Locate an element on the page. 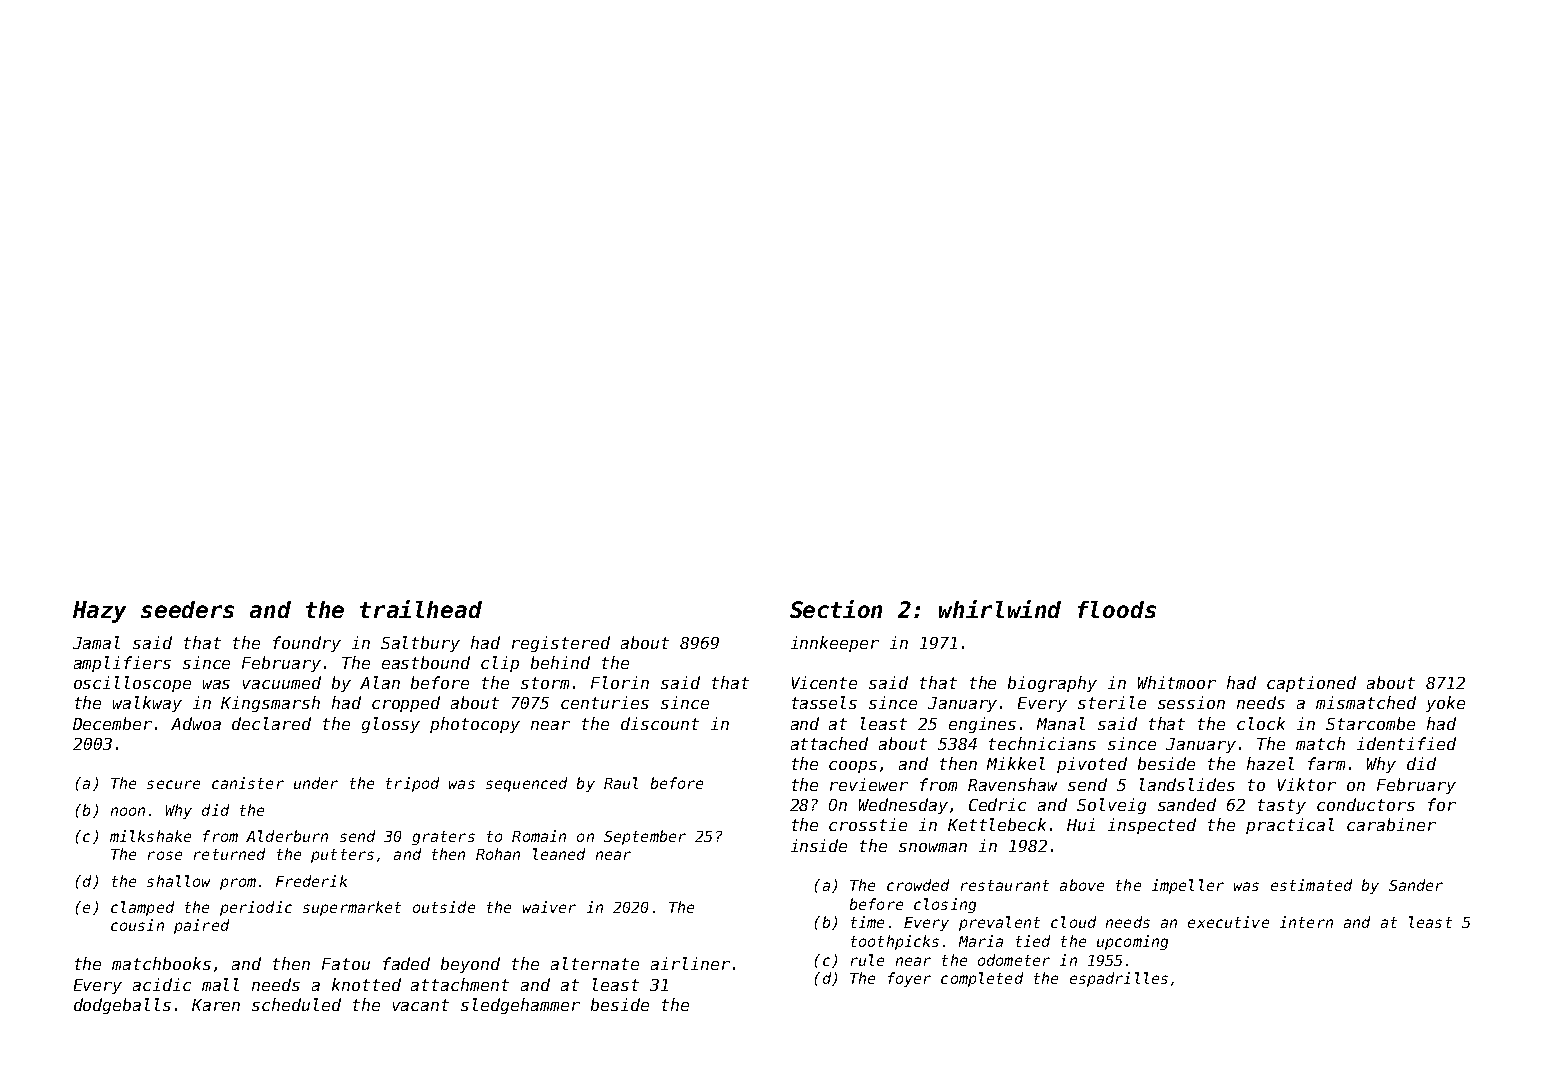 Image resolution: width=1545 pixels, height=1092 pixels. trailhead is located at coordinates (421, 609).
